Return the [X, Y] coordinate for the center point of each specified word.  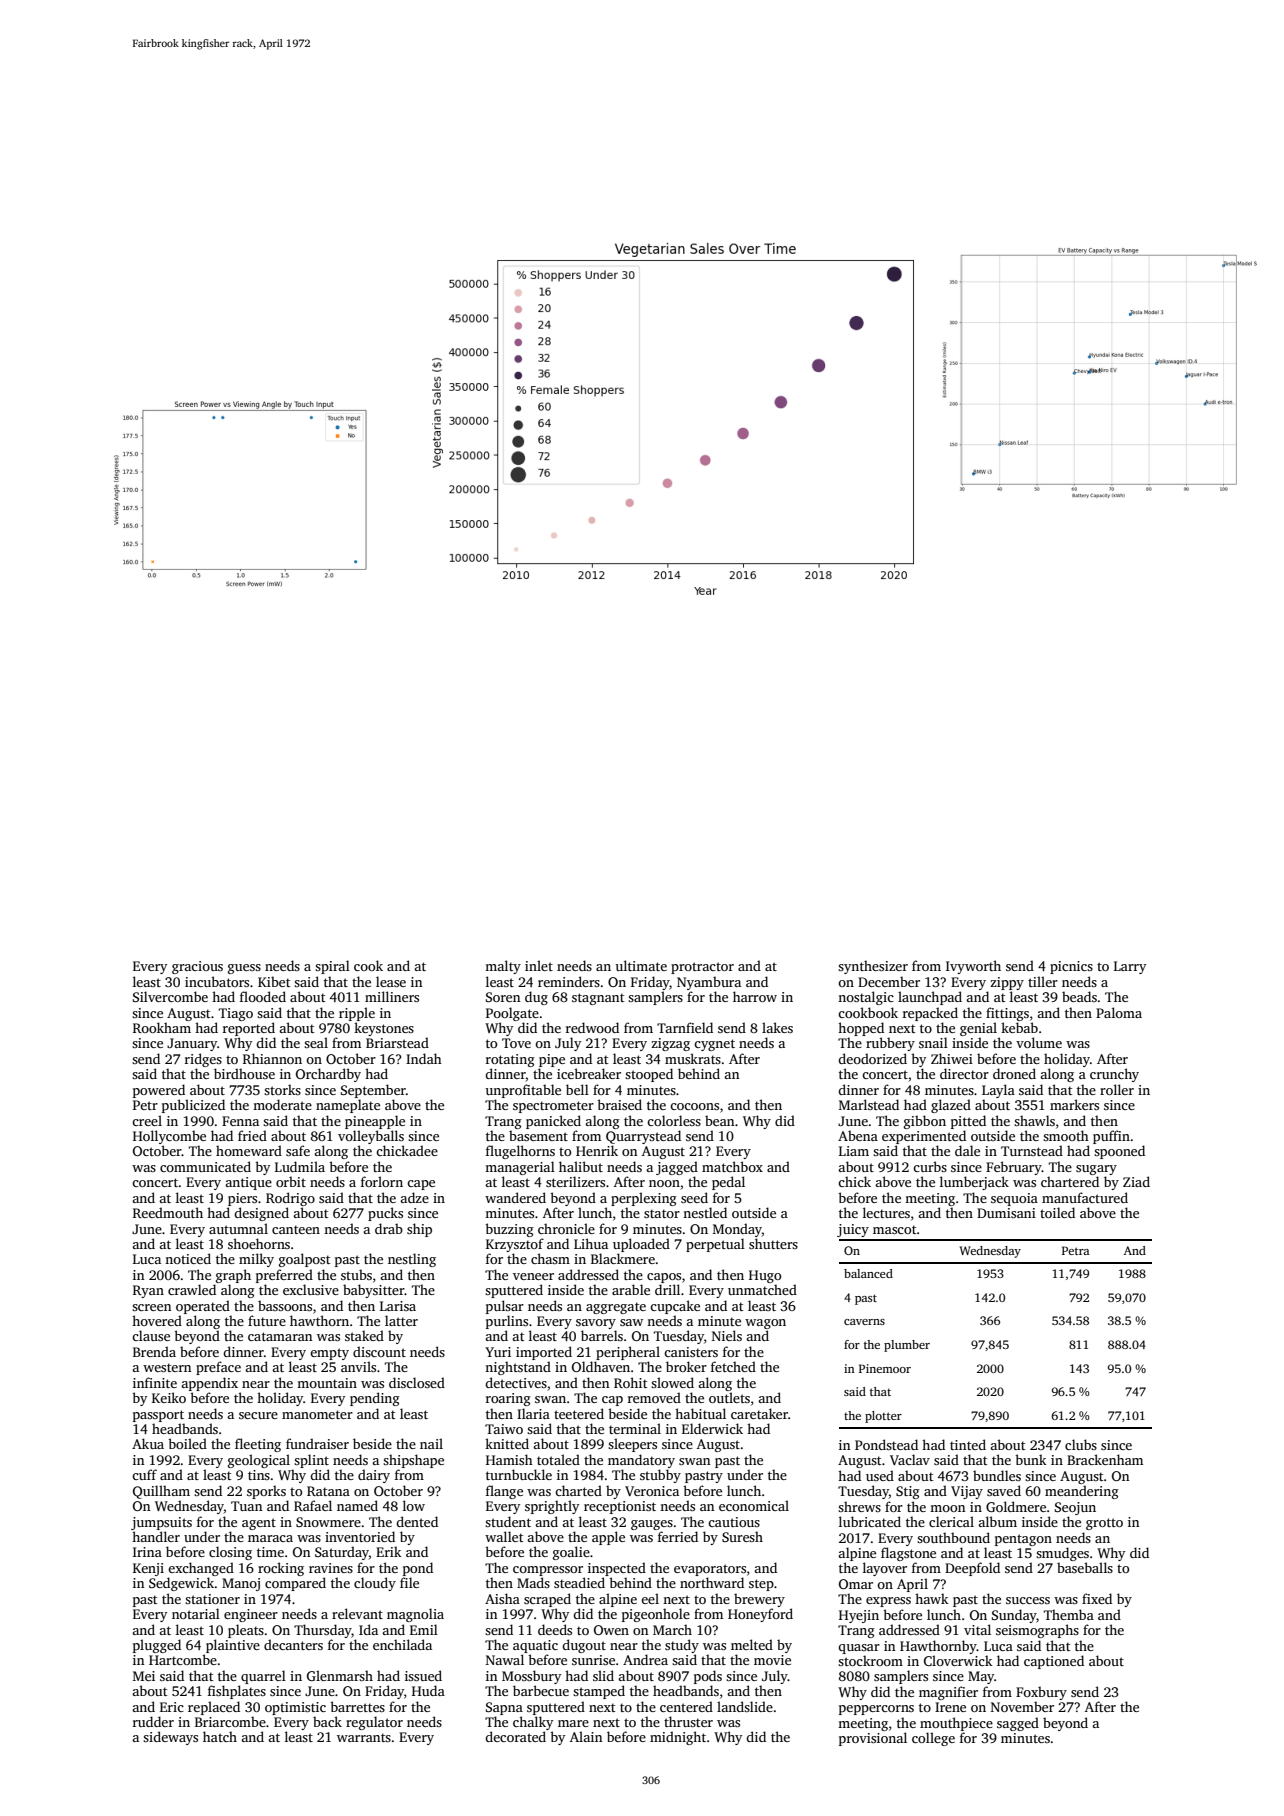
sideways [170, 1738]
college [933, 1739]
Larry [1130, 967]
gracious [197, 967]
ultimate [641, 965]
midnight [678, 1738]
